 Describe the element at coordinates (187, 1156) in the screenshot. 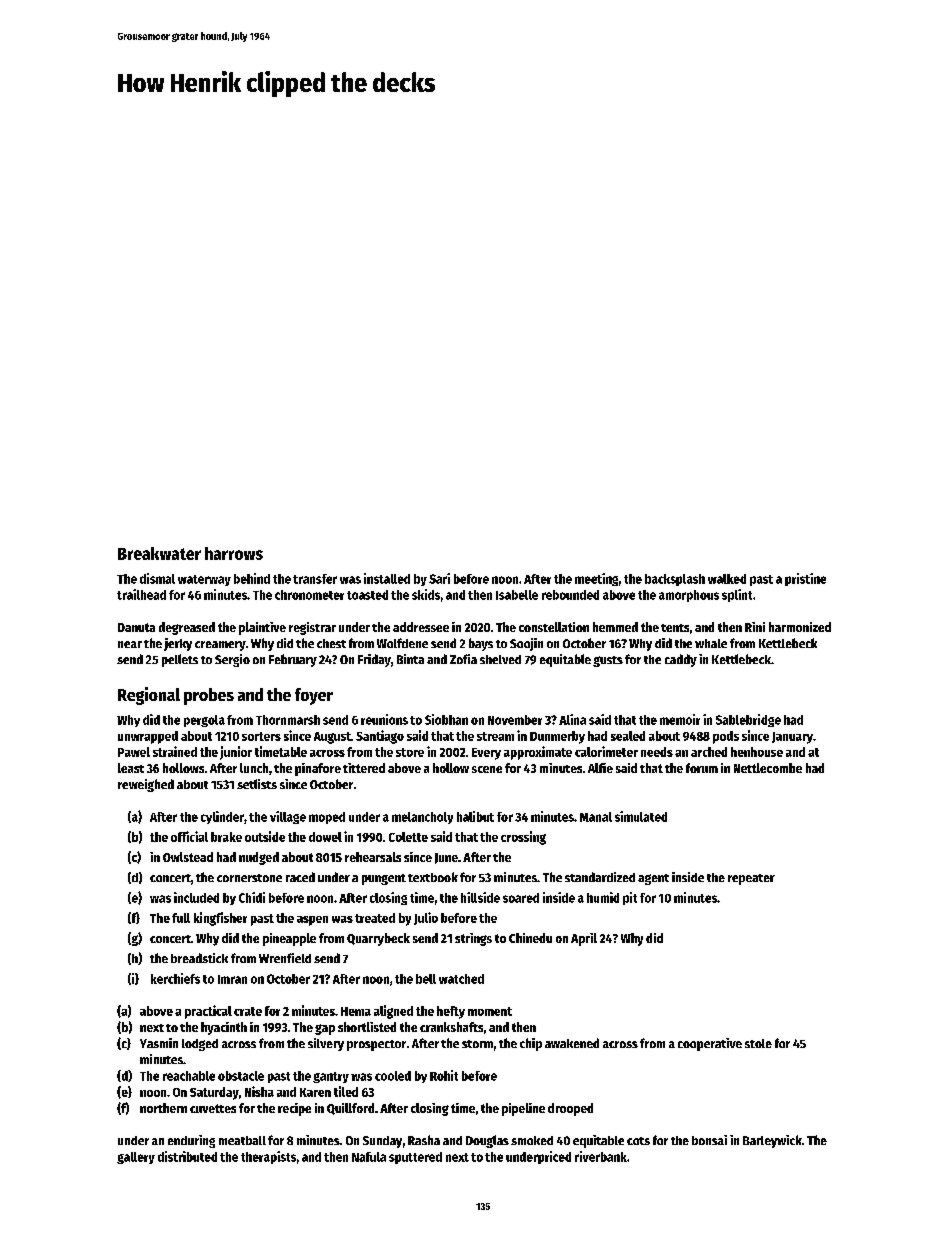

I see `distributed` at that location.
